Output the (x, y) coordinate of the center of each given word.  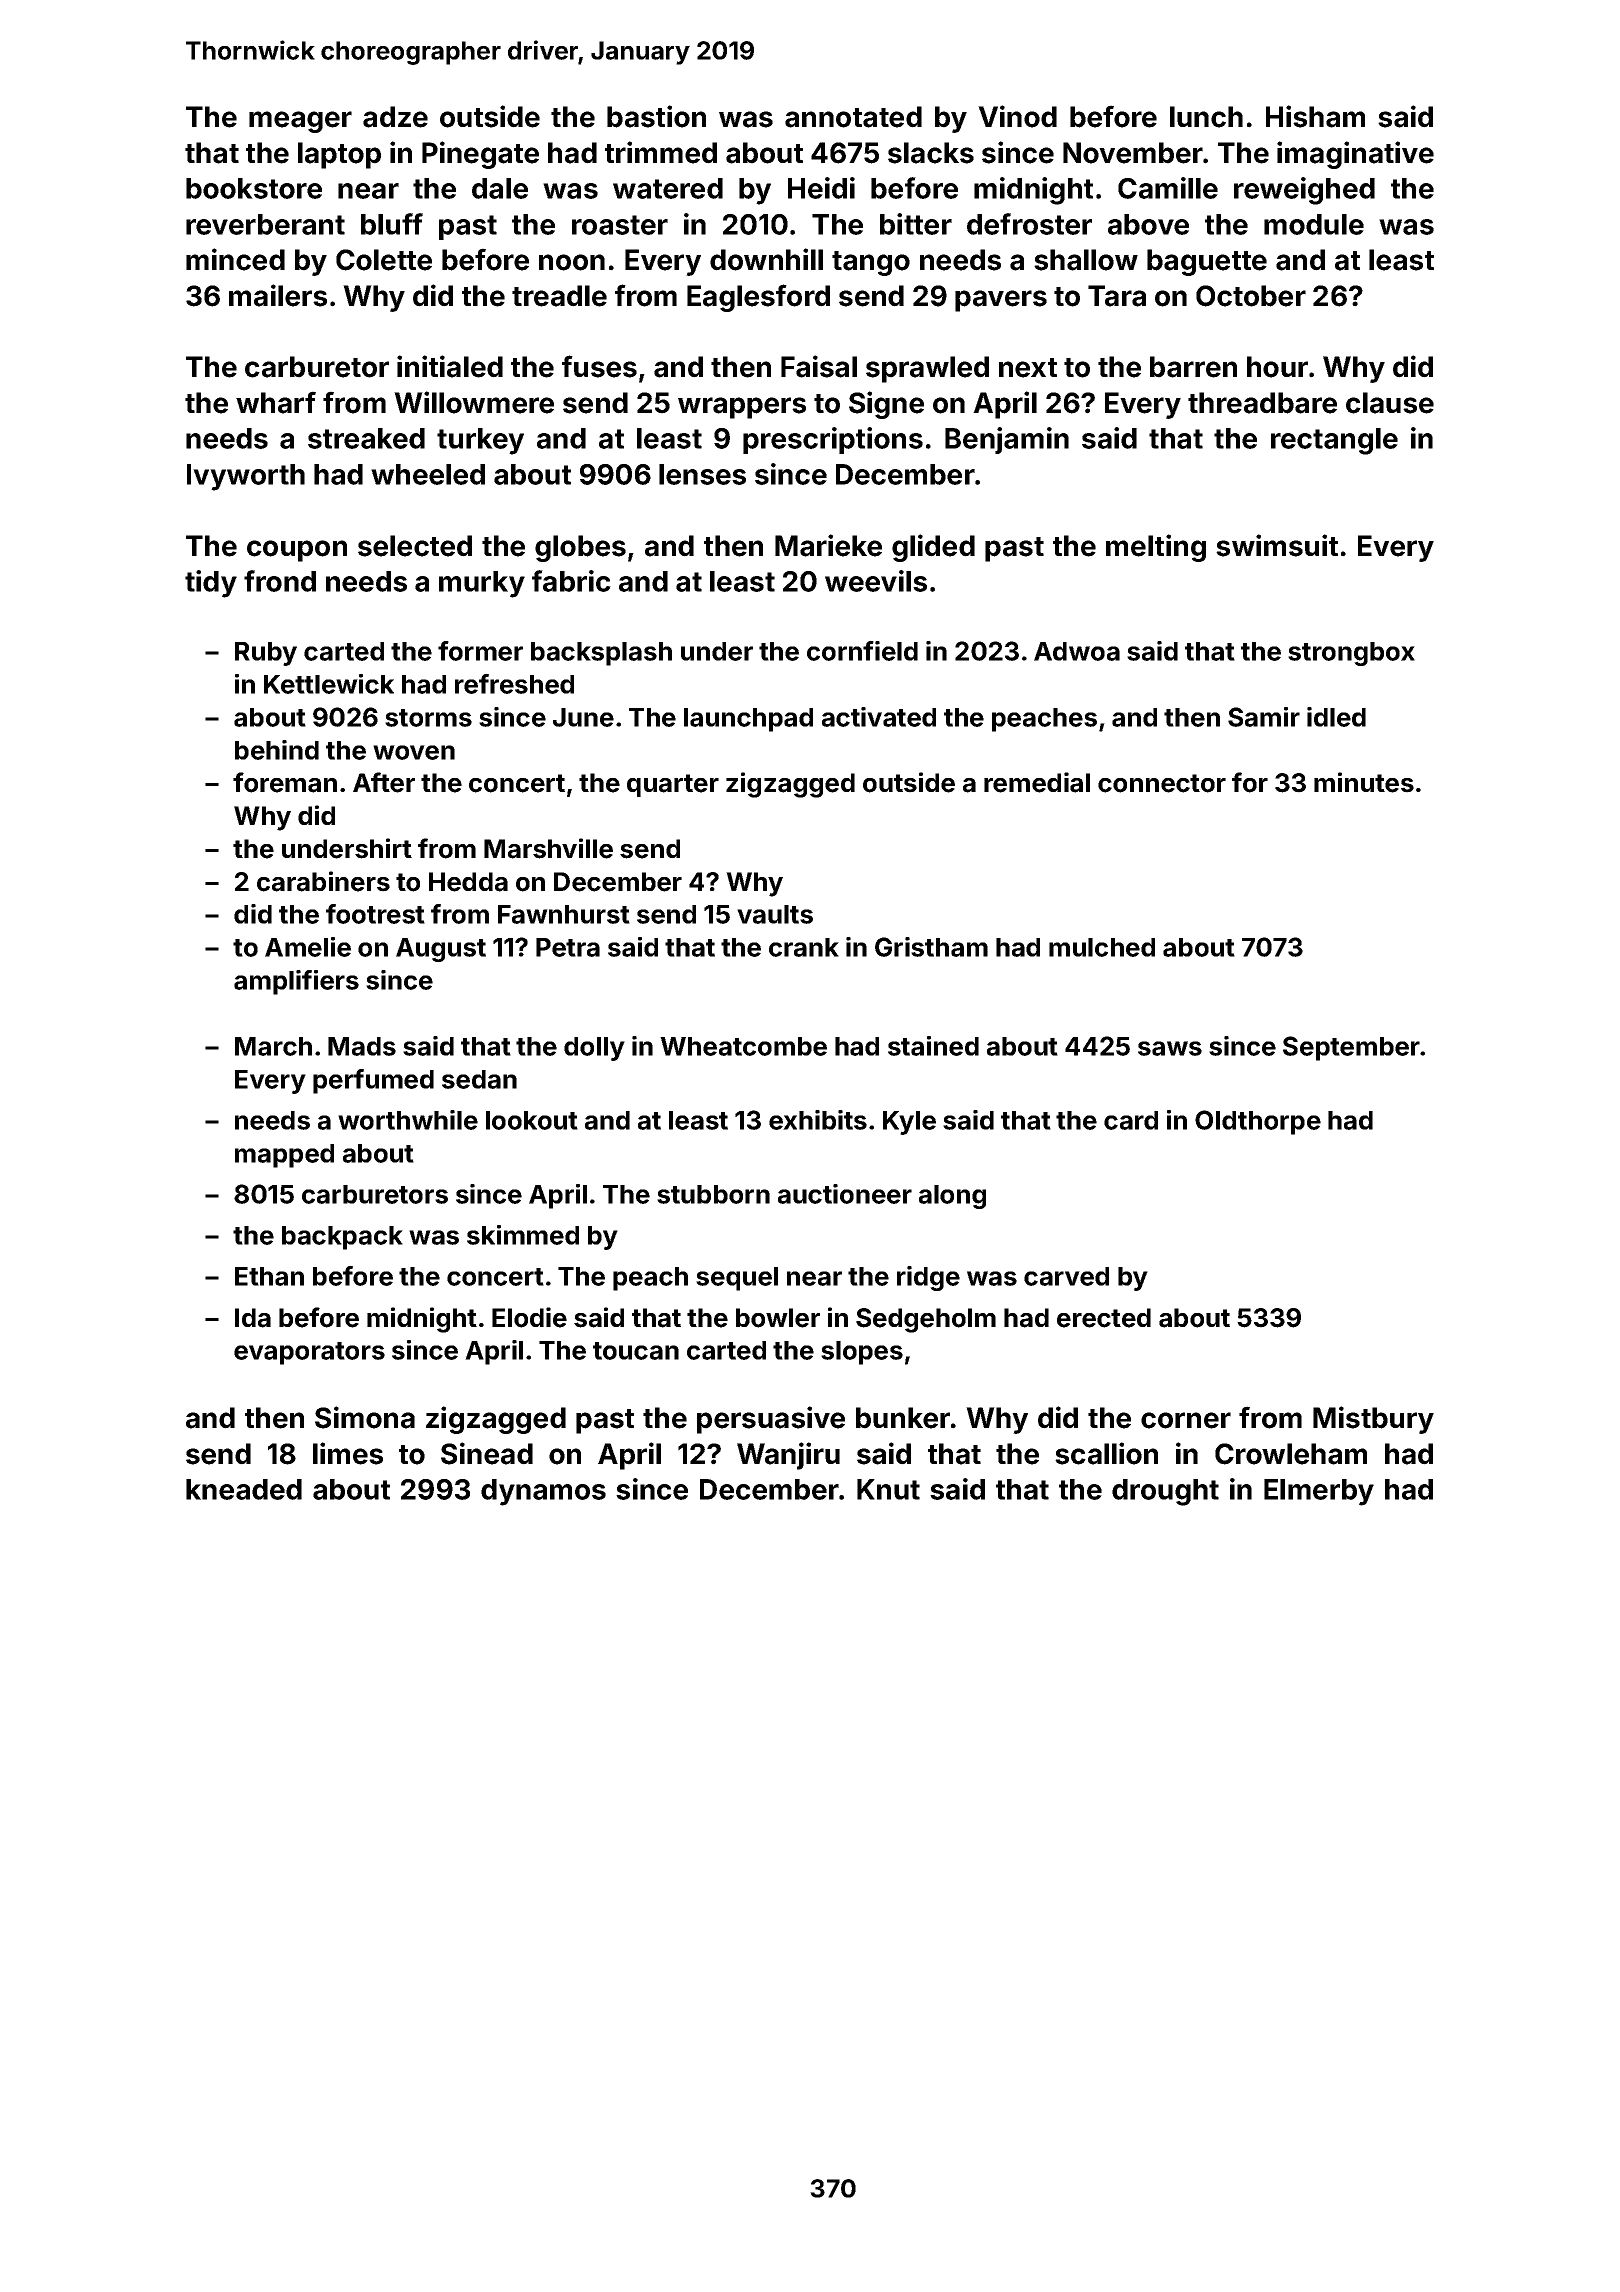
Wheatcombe (743, 1046)
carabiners (323, 881)
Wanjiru (788, 1456)
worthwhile (408, 1120)
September (1351, 1048)
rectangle (1334, 441)
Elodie (529, 1317)
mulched (1102, 947)
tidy (211, 584)
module (1314, 224)
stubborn (713, 1194)
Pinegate (480, 155)
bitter (916, 224)
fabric (571, 581)
